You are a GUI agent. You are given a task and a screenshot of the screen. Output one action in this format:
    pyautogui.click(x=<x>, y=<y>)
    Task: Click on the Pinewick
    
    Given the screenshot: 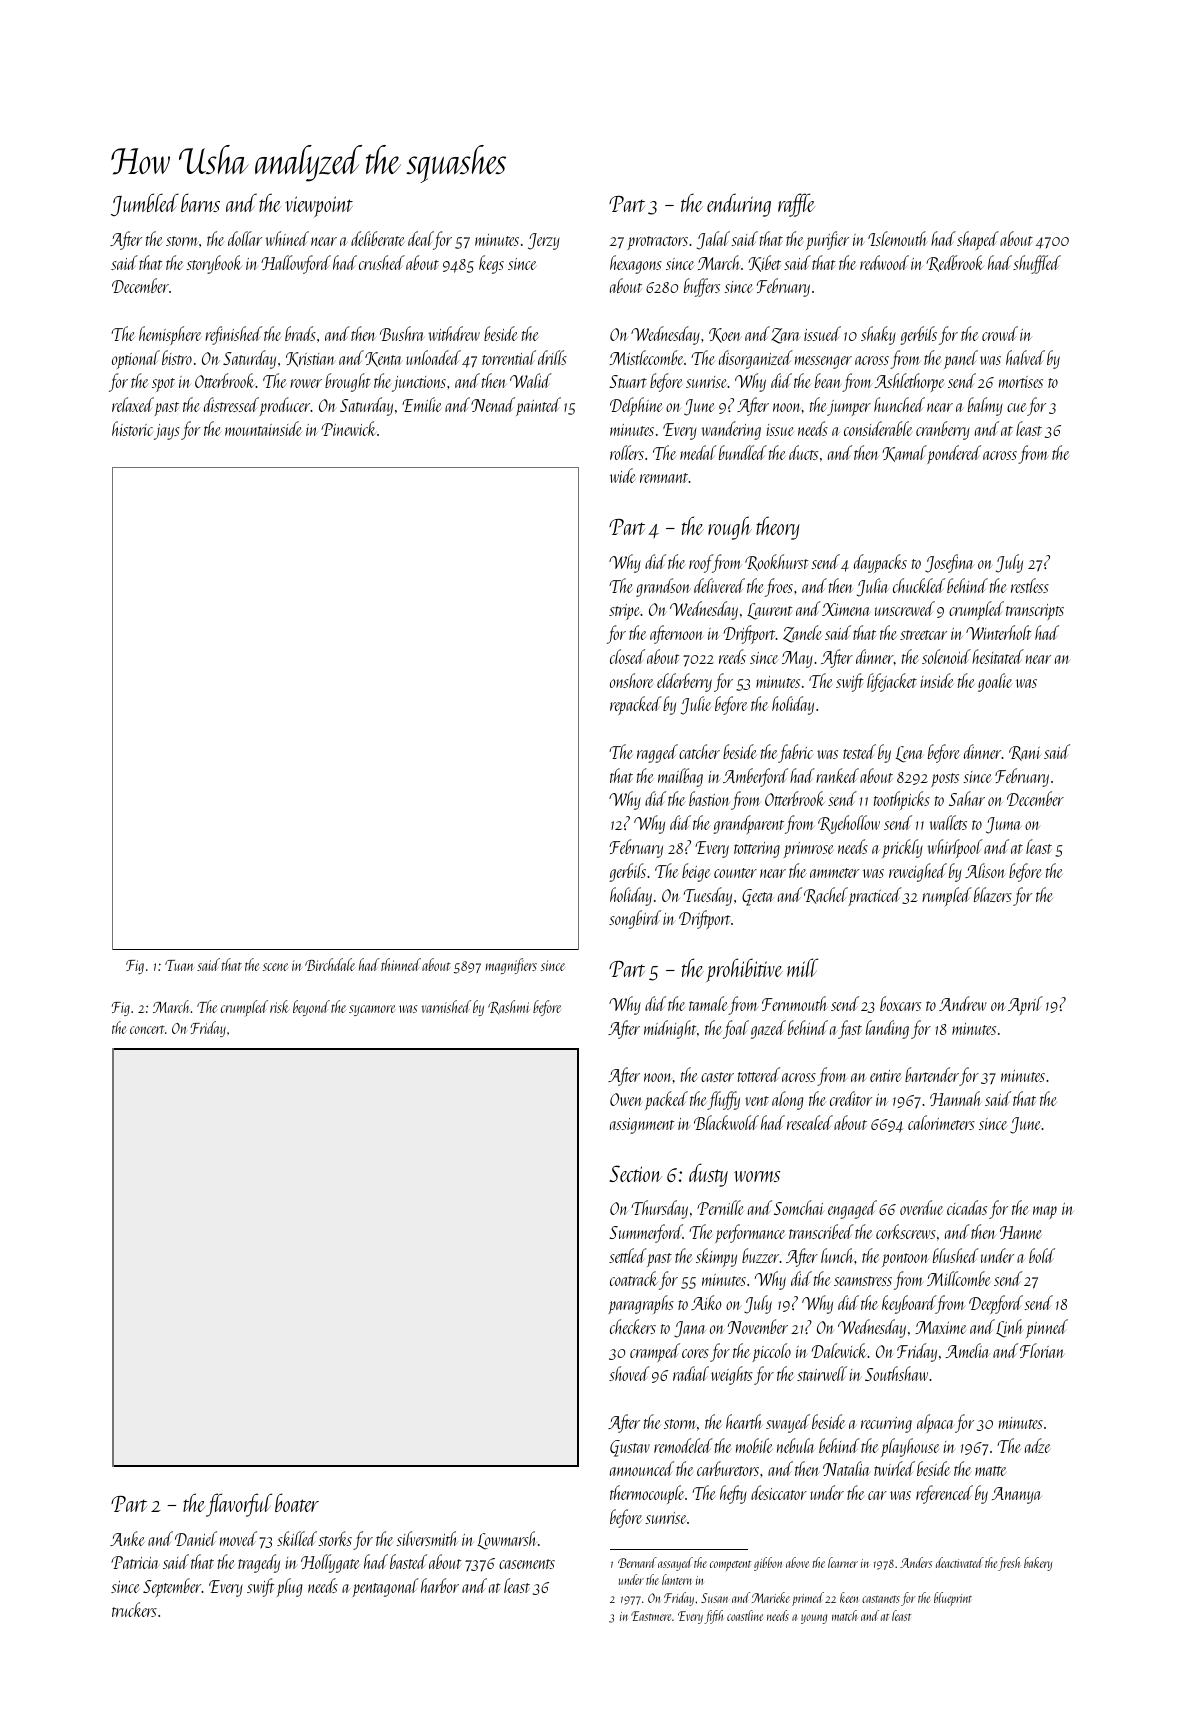 What is the action you would take?
    pyautogui.click(x=348, y=428)
